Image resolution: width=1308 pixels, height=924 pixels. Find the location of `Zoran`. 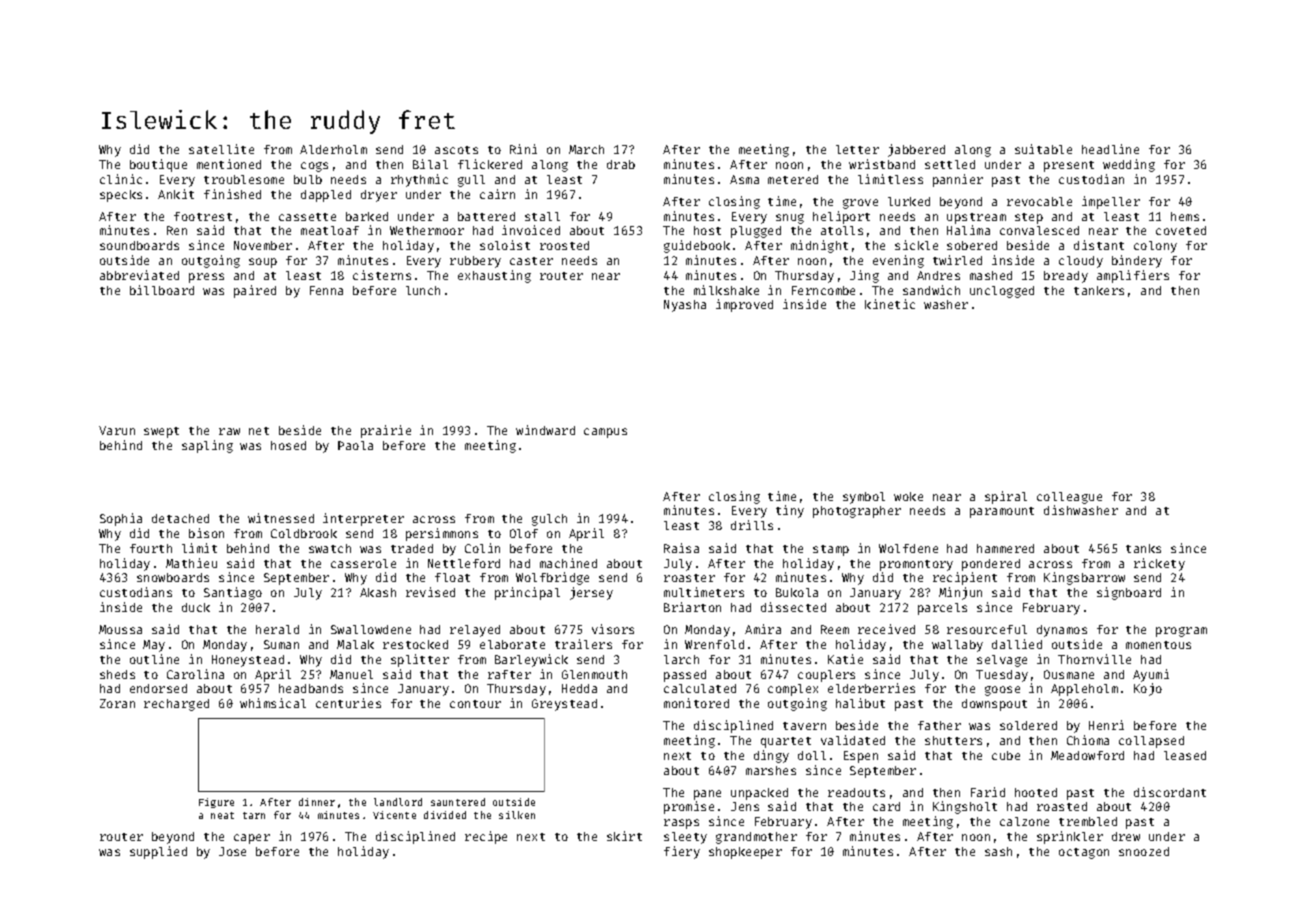

Zoran is located at coordinates (117, 703).
